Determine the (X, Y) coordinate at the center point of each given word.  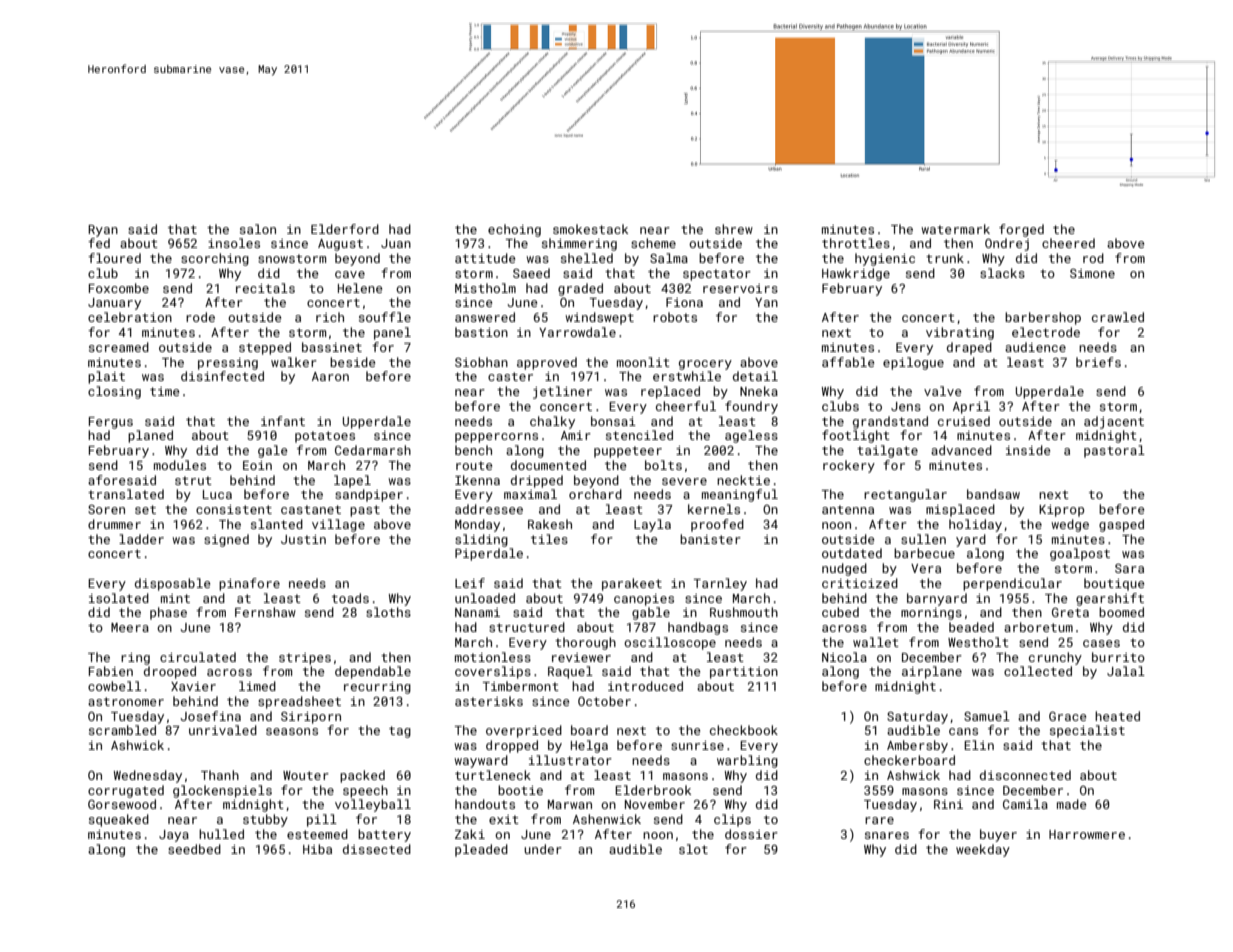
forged (1021, 230)
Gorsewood (122, 804)
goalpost (1080, 554)
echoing (514, 230)
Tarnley (720, 584)
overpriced (524, 731)
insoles (234, 243)
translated (126, 494)
